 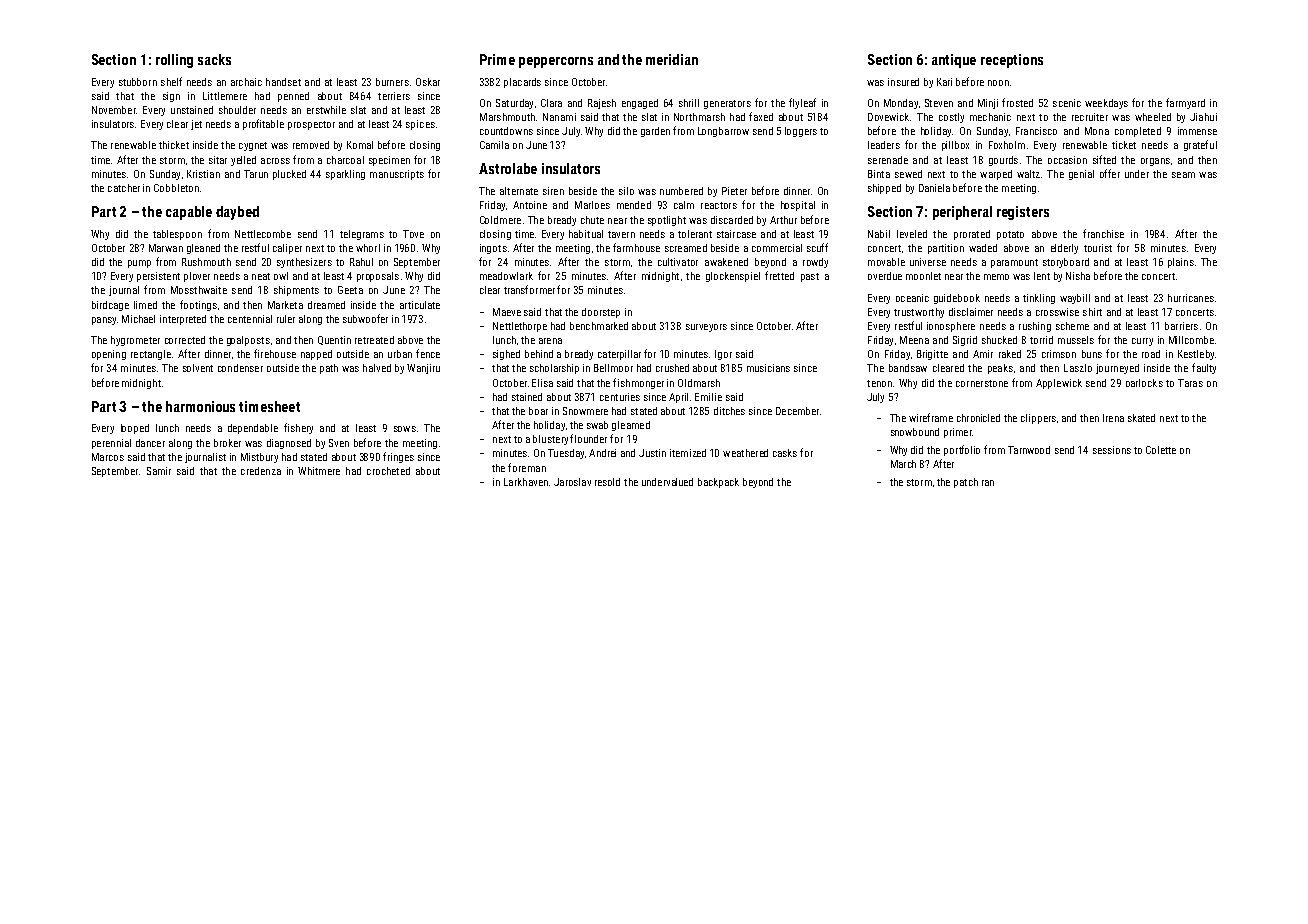 What do you see at coordinates (319, 471) in the screenshot?
I see `Whitmere` at bounding box center [319, 471].
